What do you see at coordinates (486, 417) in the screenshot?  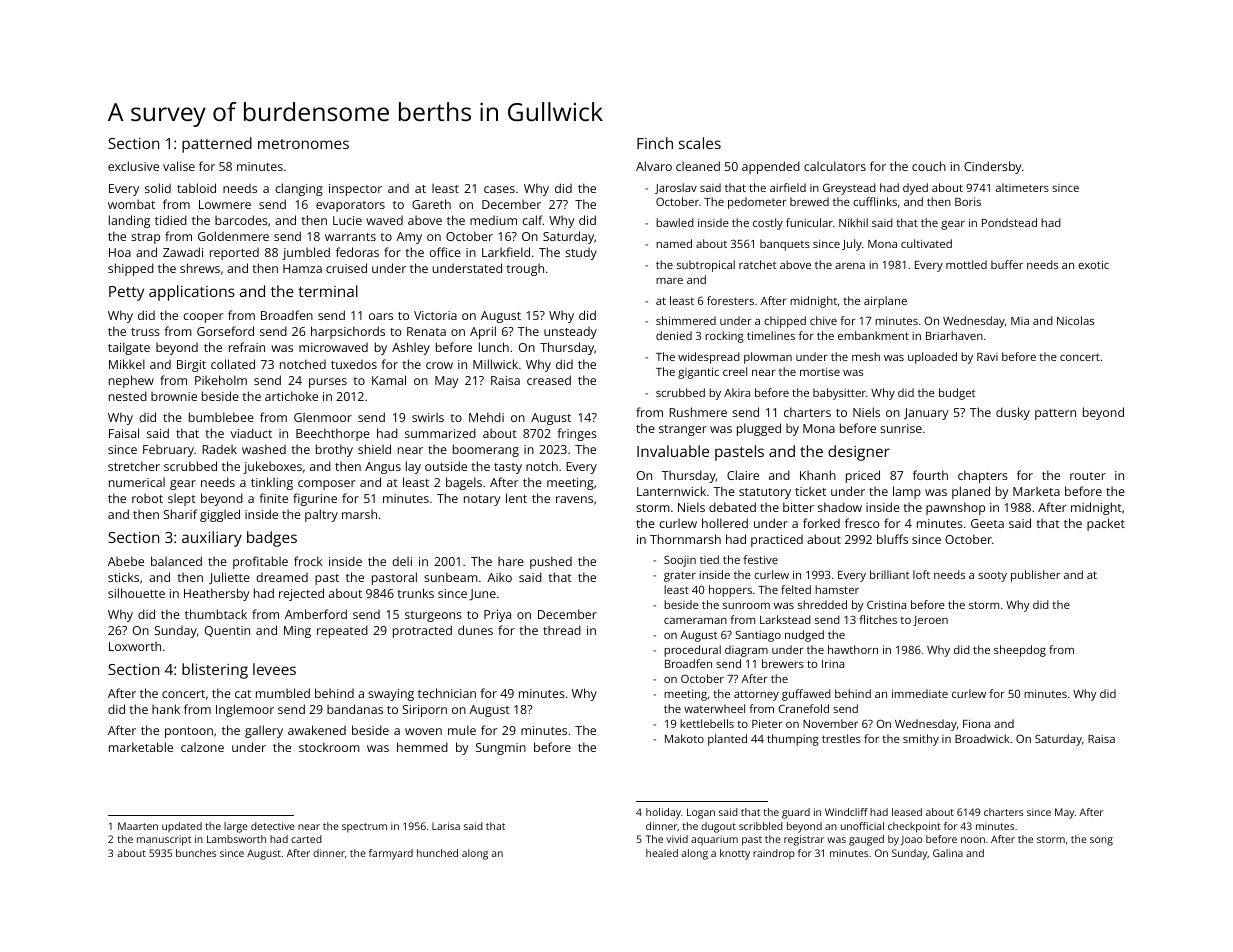 I see `Mehdi` at bounding box center [486, 417].
